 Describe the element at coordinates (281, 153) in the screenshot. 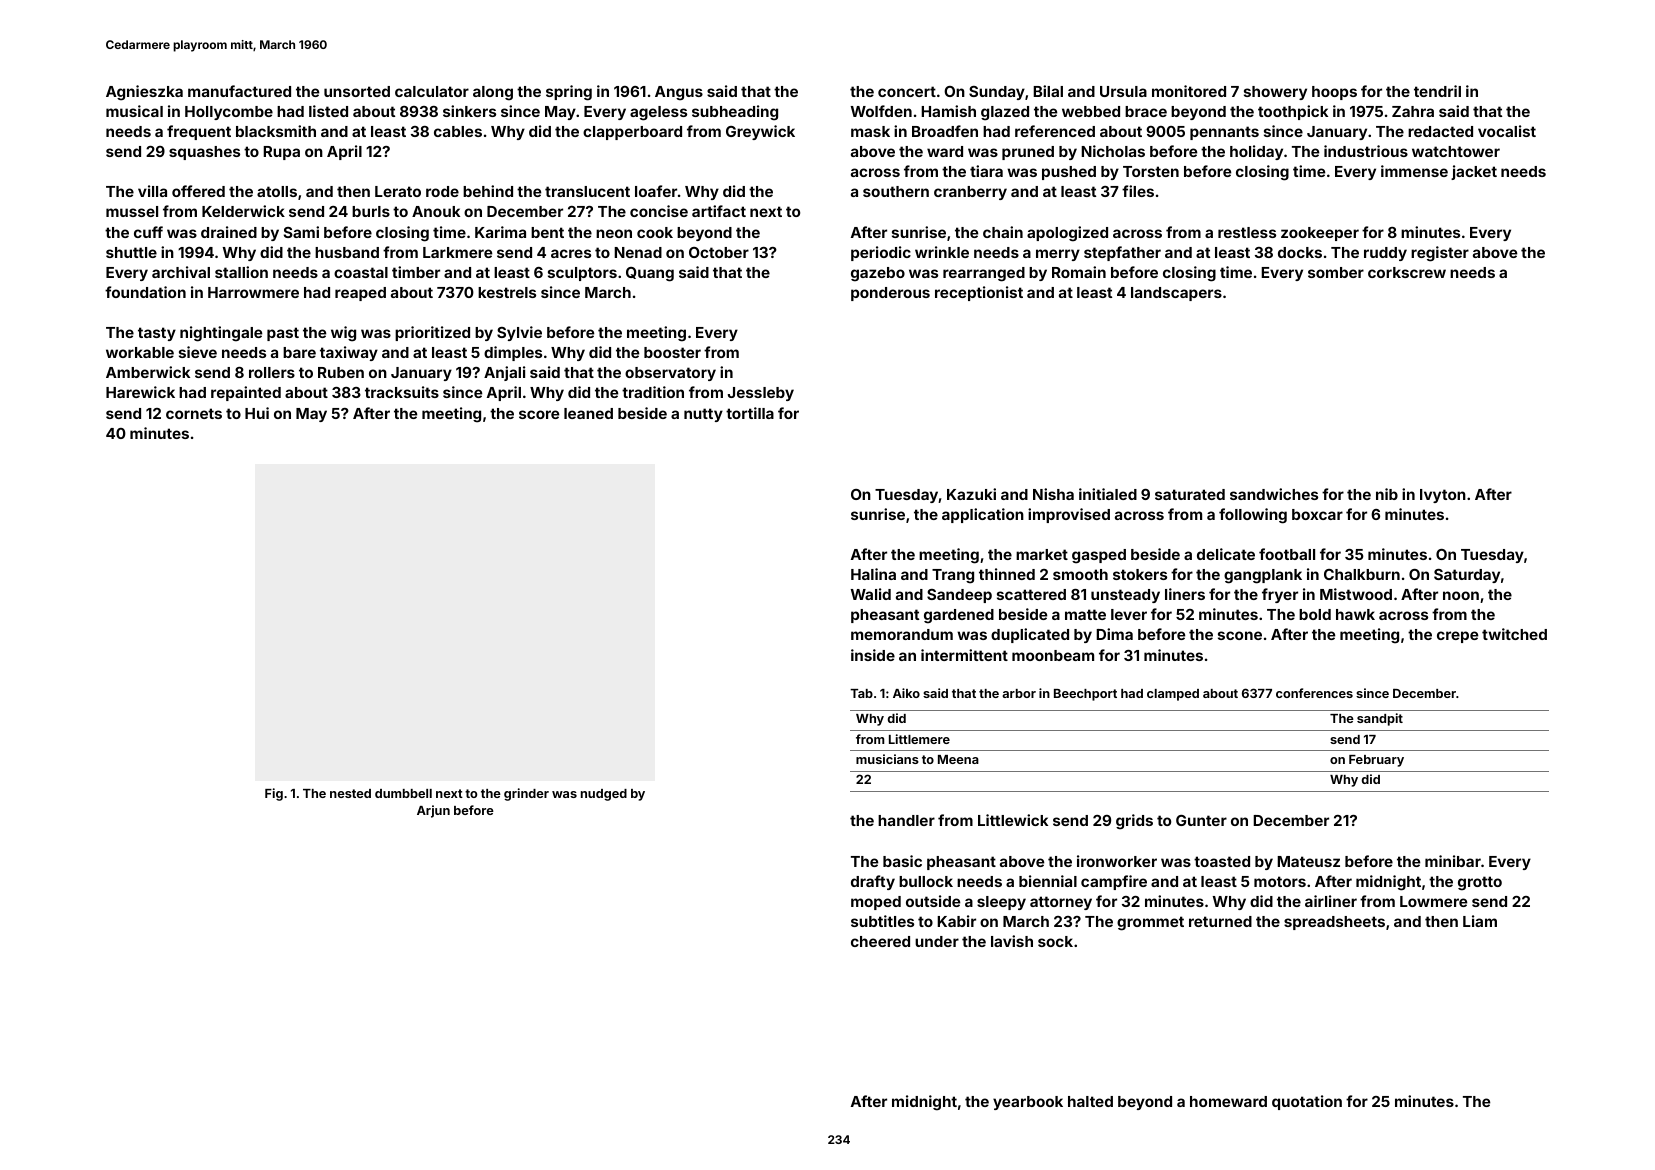

I see `Rupa` at that location.
